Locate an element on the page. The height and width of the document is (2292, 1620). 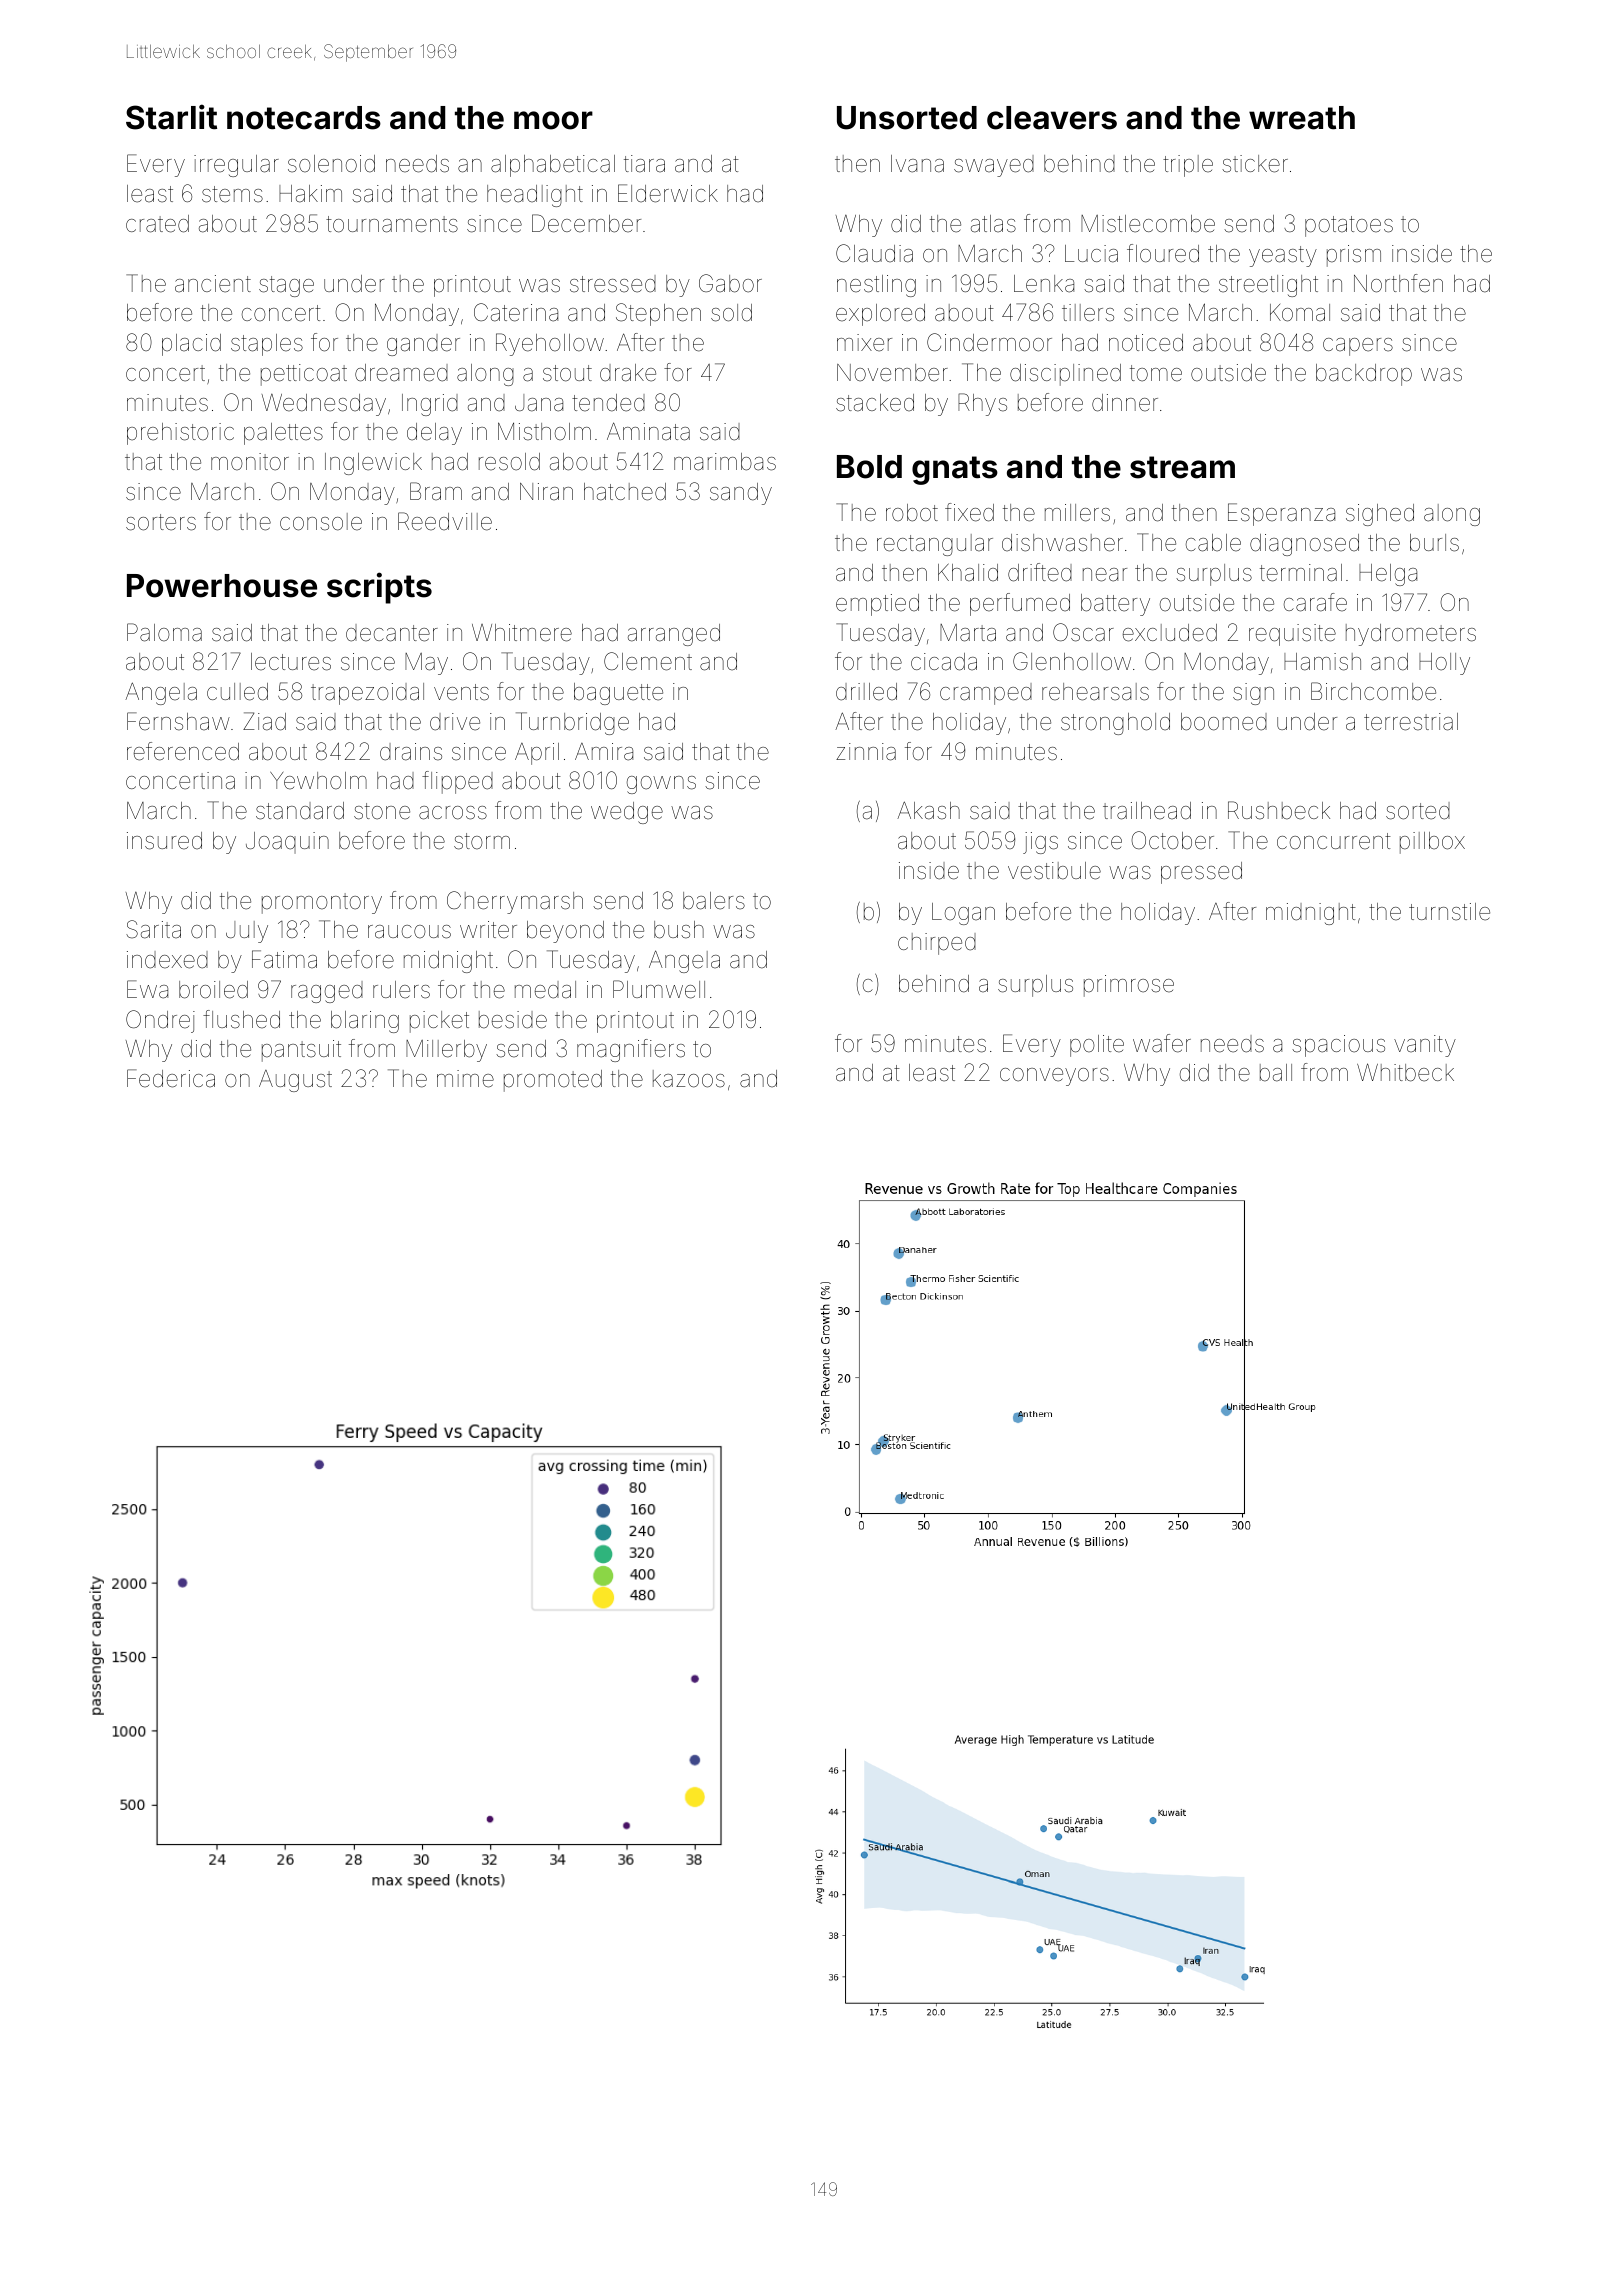
arranged is located at coordinates (674, 635).
